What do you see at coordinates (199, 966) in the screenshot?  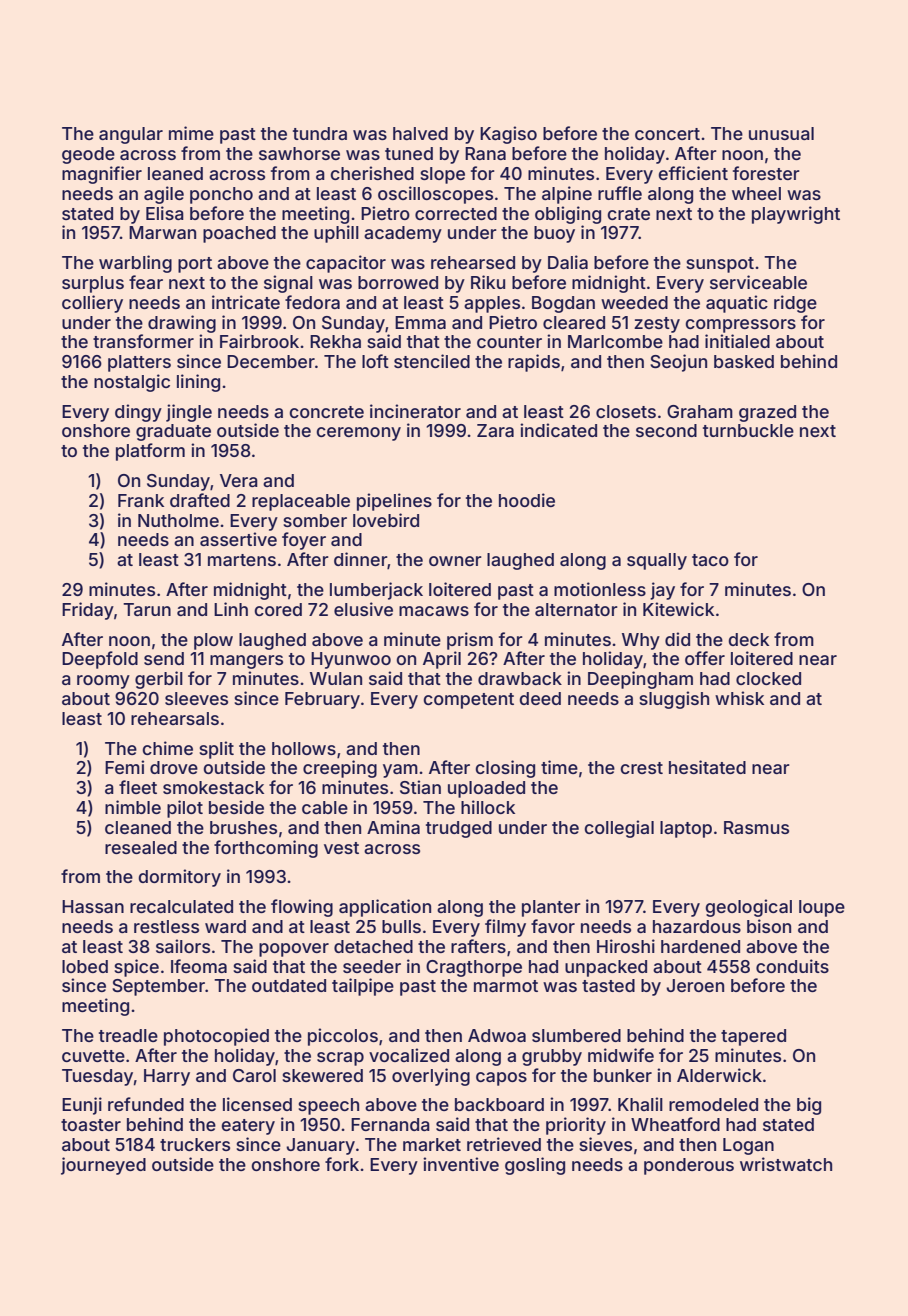 I see `Ifeoma` at bounding box center [199, 966].
